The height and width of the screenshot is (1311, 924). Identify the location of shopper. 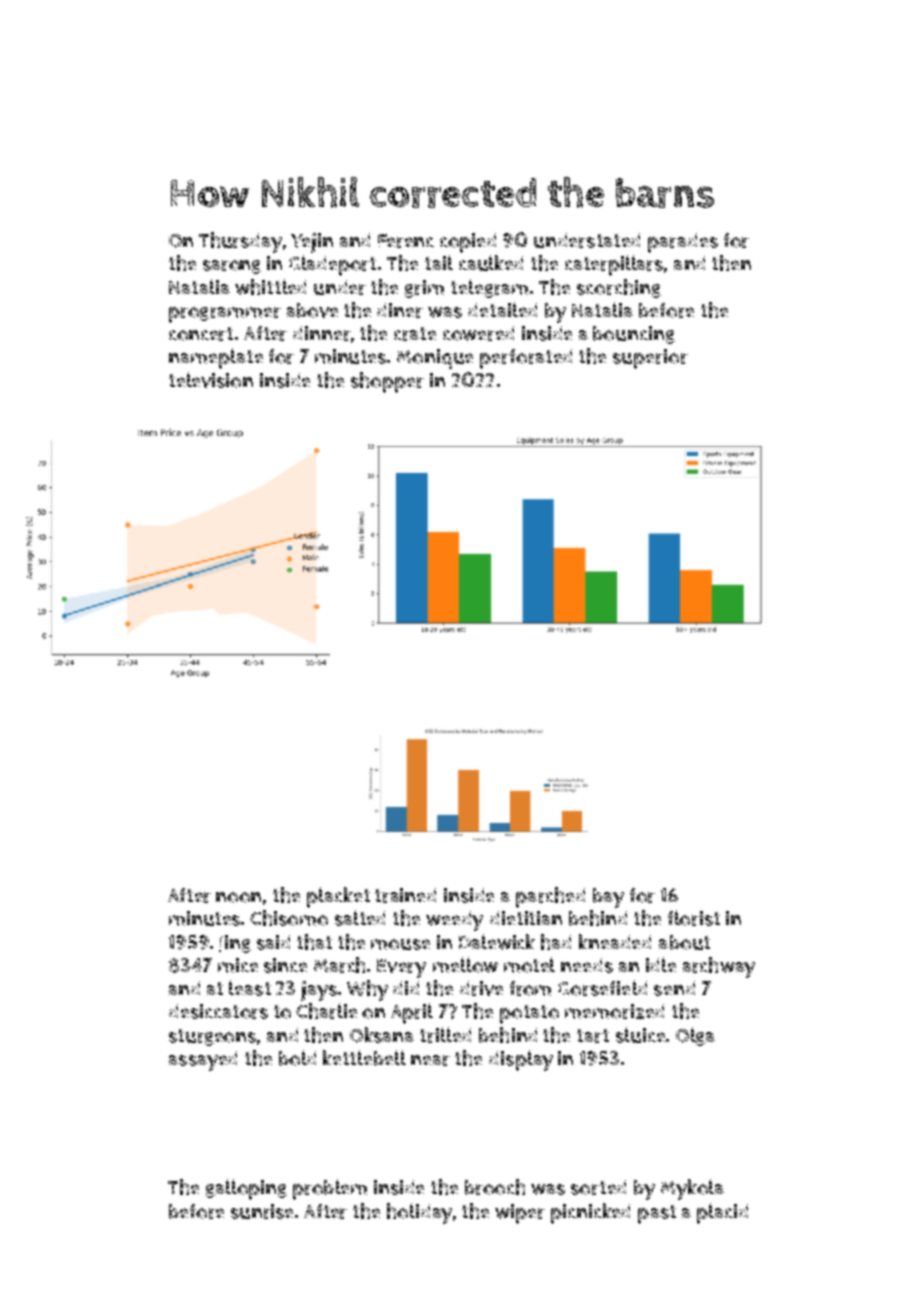
(387, 382).
